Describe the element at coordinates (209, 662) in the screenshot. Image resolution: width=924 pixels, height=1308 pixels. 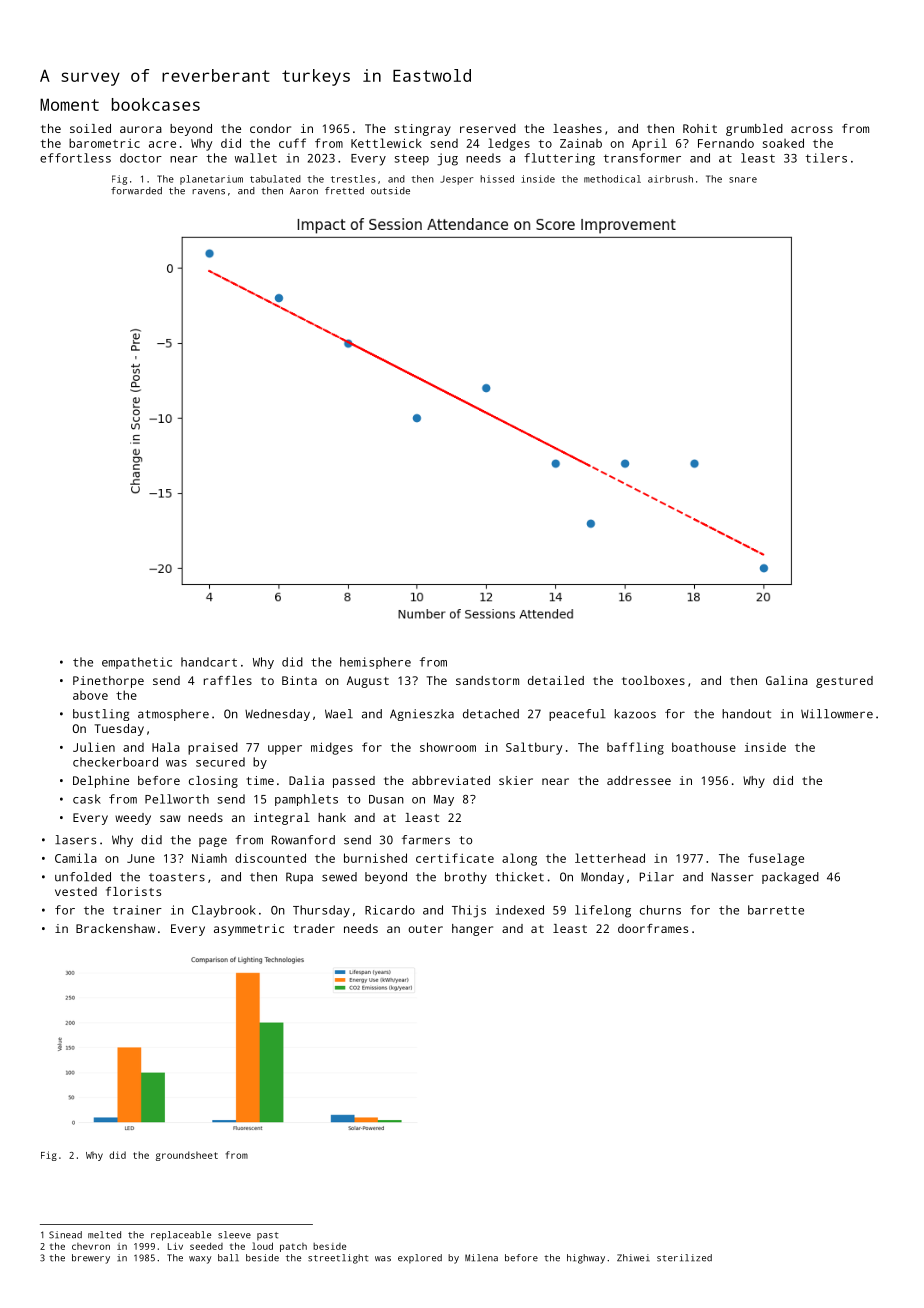
I see `handcart` at that location.
